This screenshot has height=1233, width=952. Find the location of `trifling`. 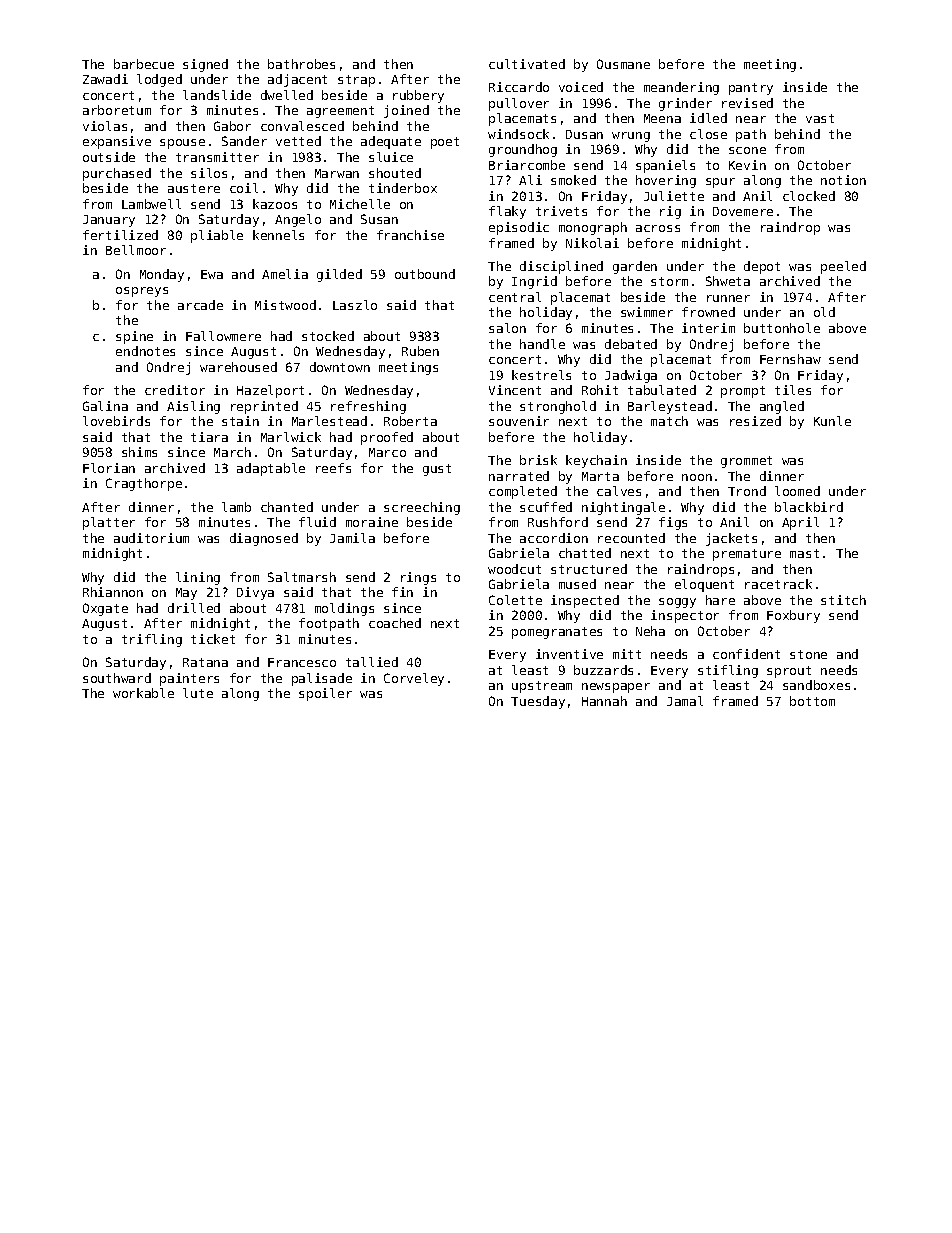

trifling is located at coordinates (152, 640).
